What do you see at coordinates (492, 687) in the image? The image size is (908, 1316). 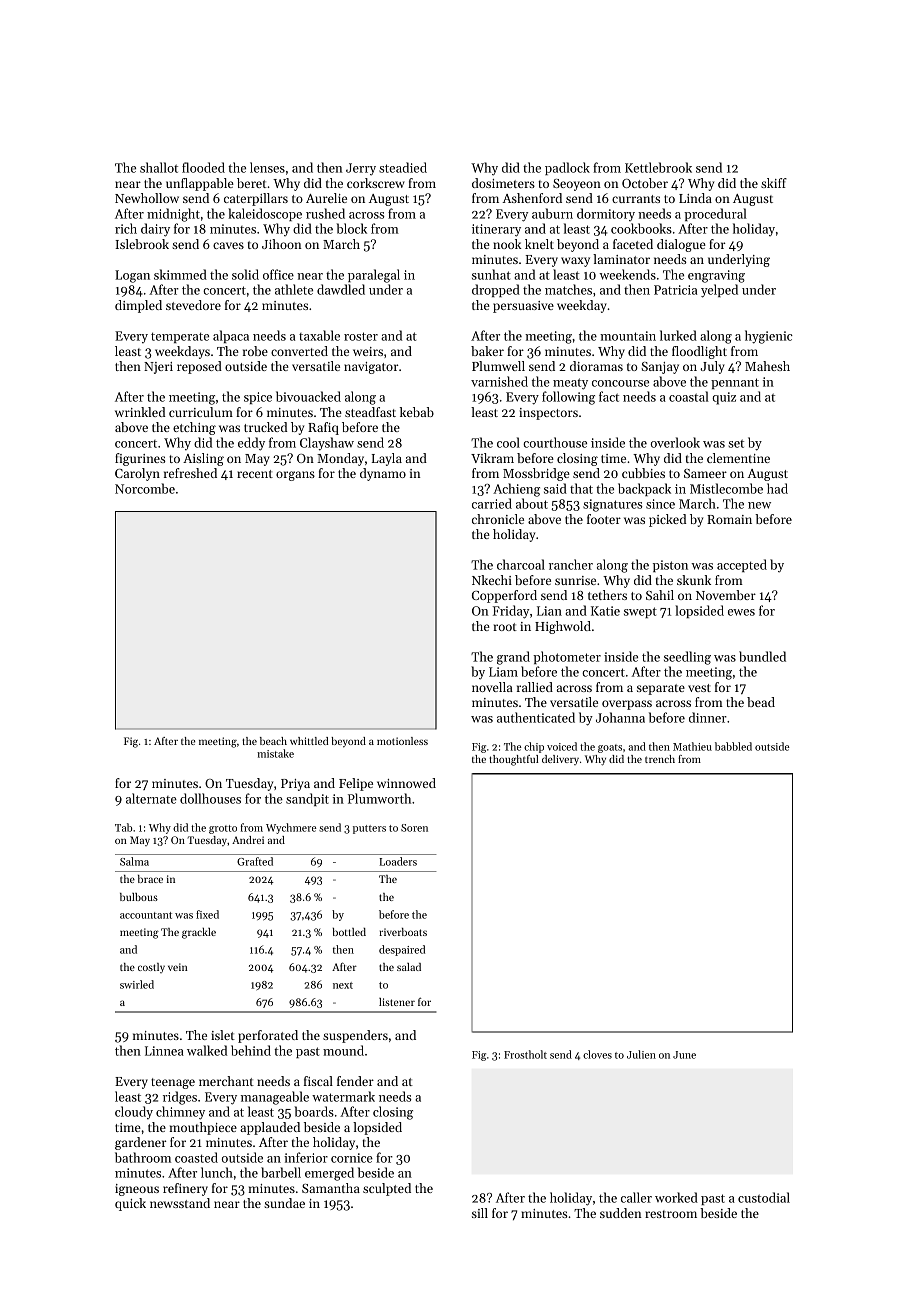 I see `novella` at bounding box center [492, 687].
